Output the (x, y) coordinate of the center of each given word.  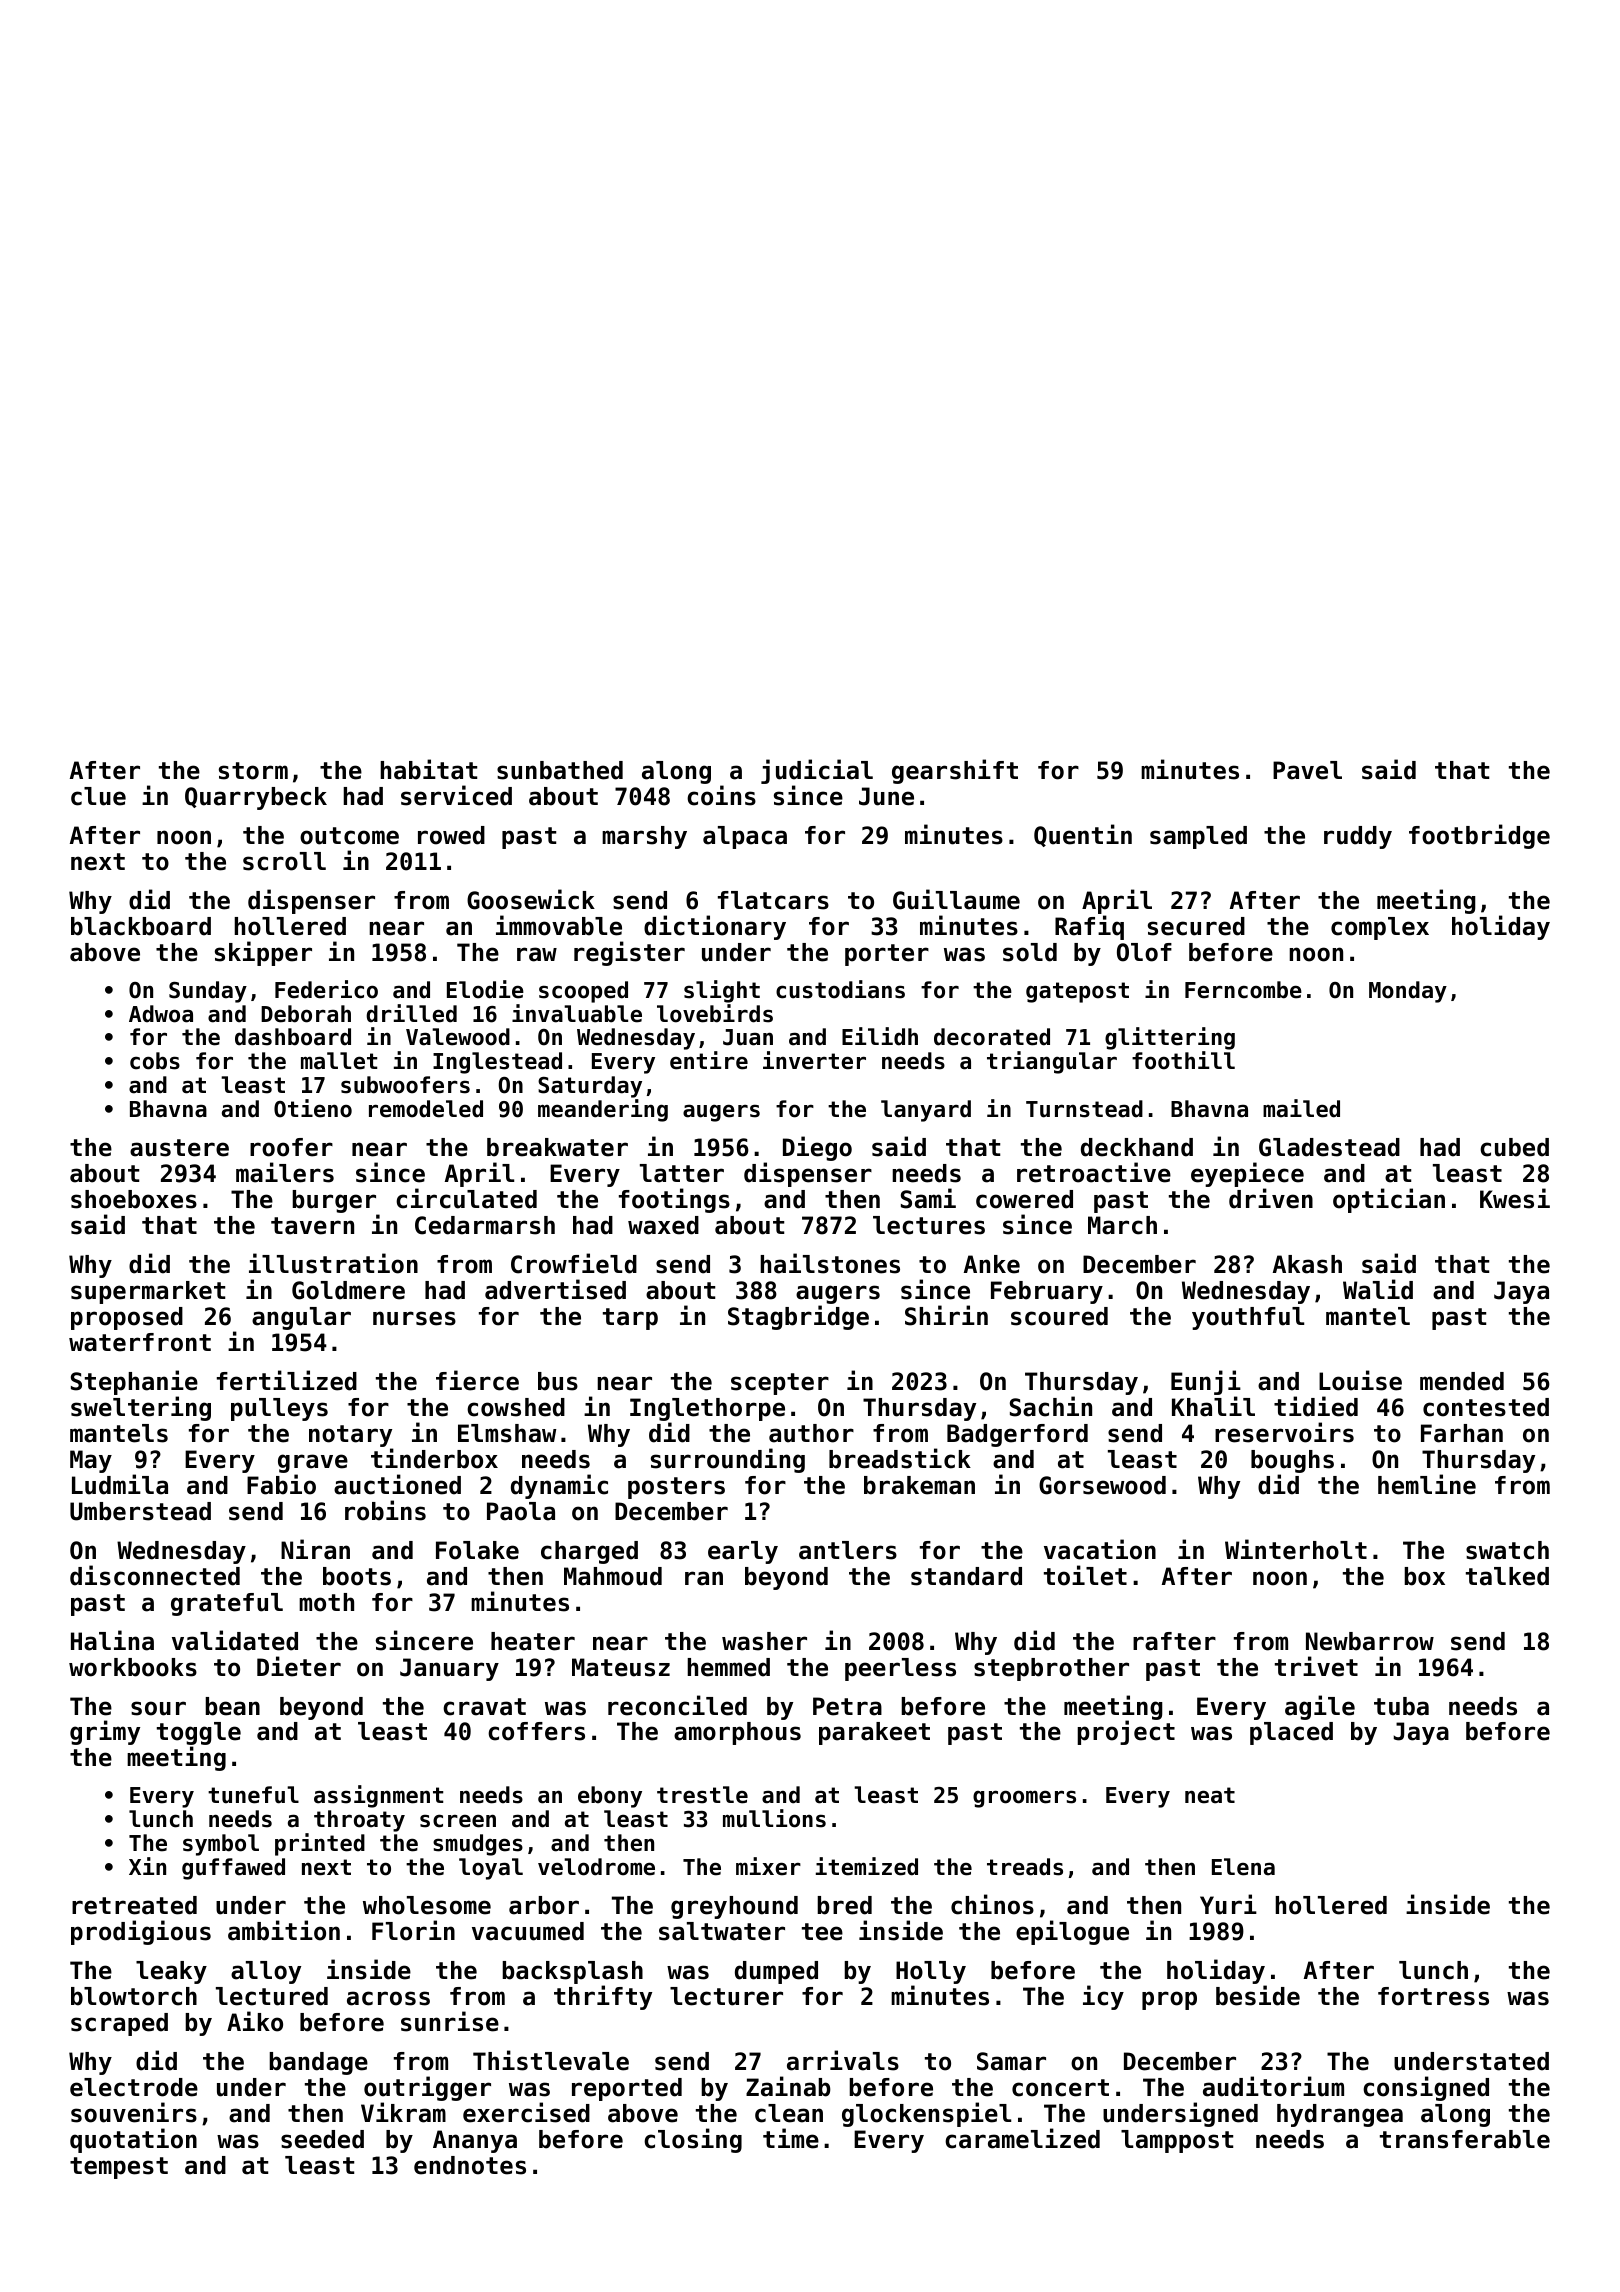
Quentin (1083, 835)
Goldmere (348, 1290)
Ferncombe (1243, 990)
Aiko (255, 2021)
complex (1380, 928)
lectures (929, 1225)
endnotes (470, 2165)
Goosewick (531, 899)
